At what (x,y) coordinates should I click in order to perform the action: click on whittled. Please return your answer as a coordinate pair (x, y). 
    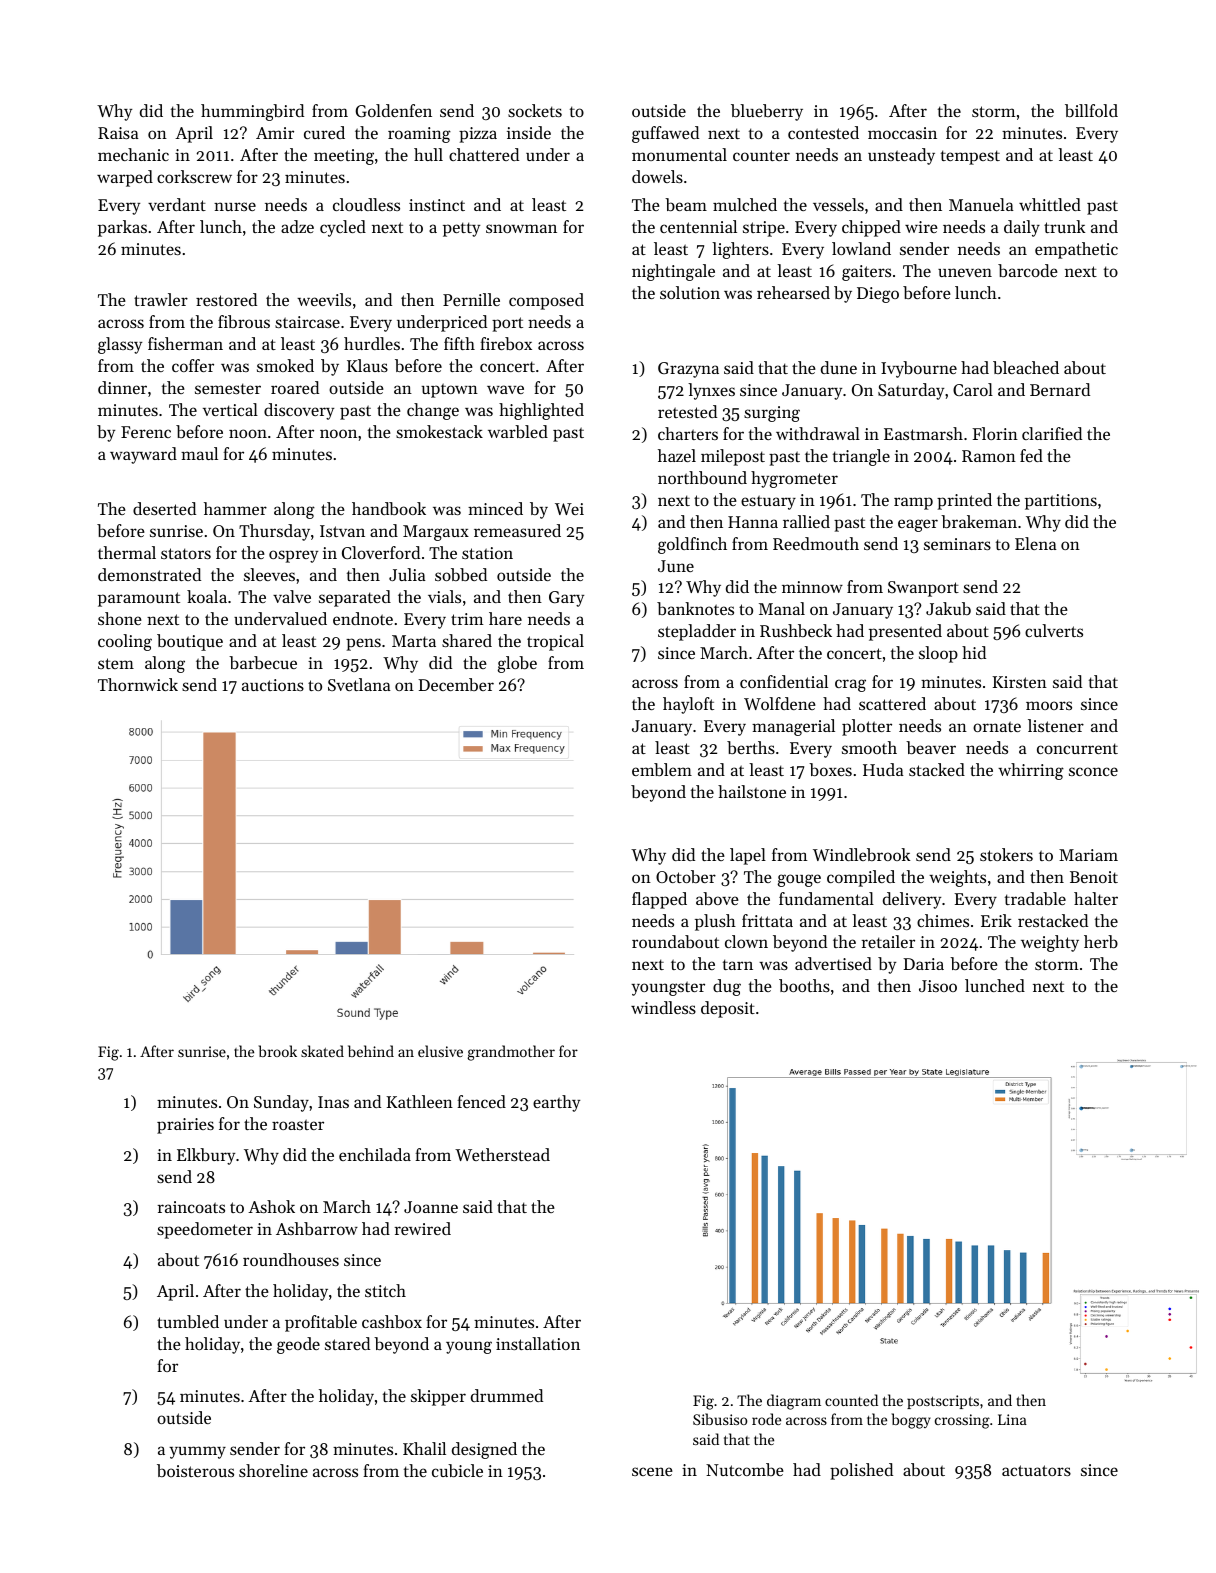
    Looking at the image, I should click on (1050, 204).
